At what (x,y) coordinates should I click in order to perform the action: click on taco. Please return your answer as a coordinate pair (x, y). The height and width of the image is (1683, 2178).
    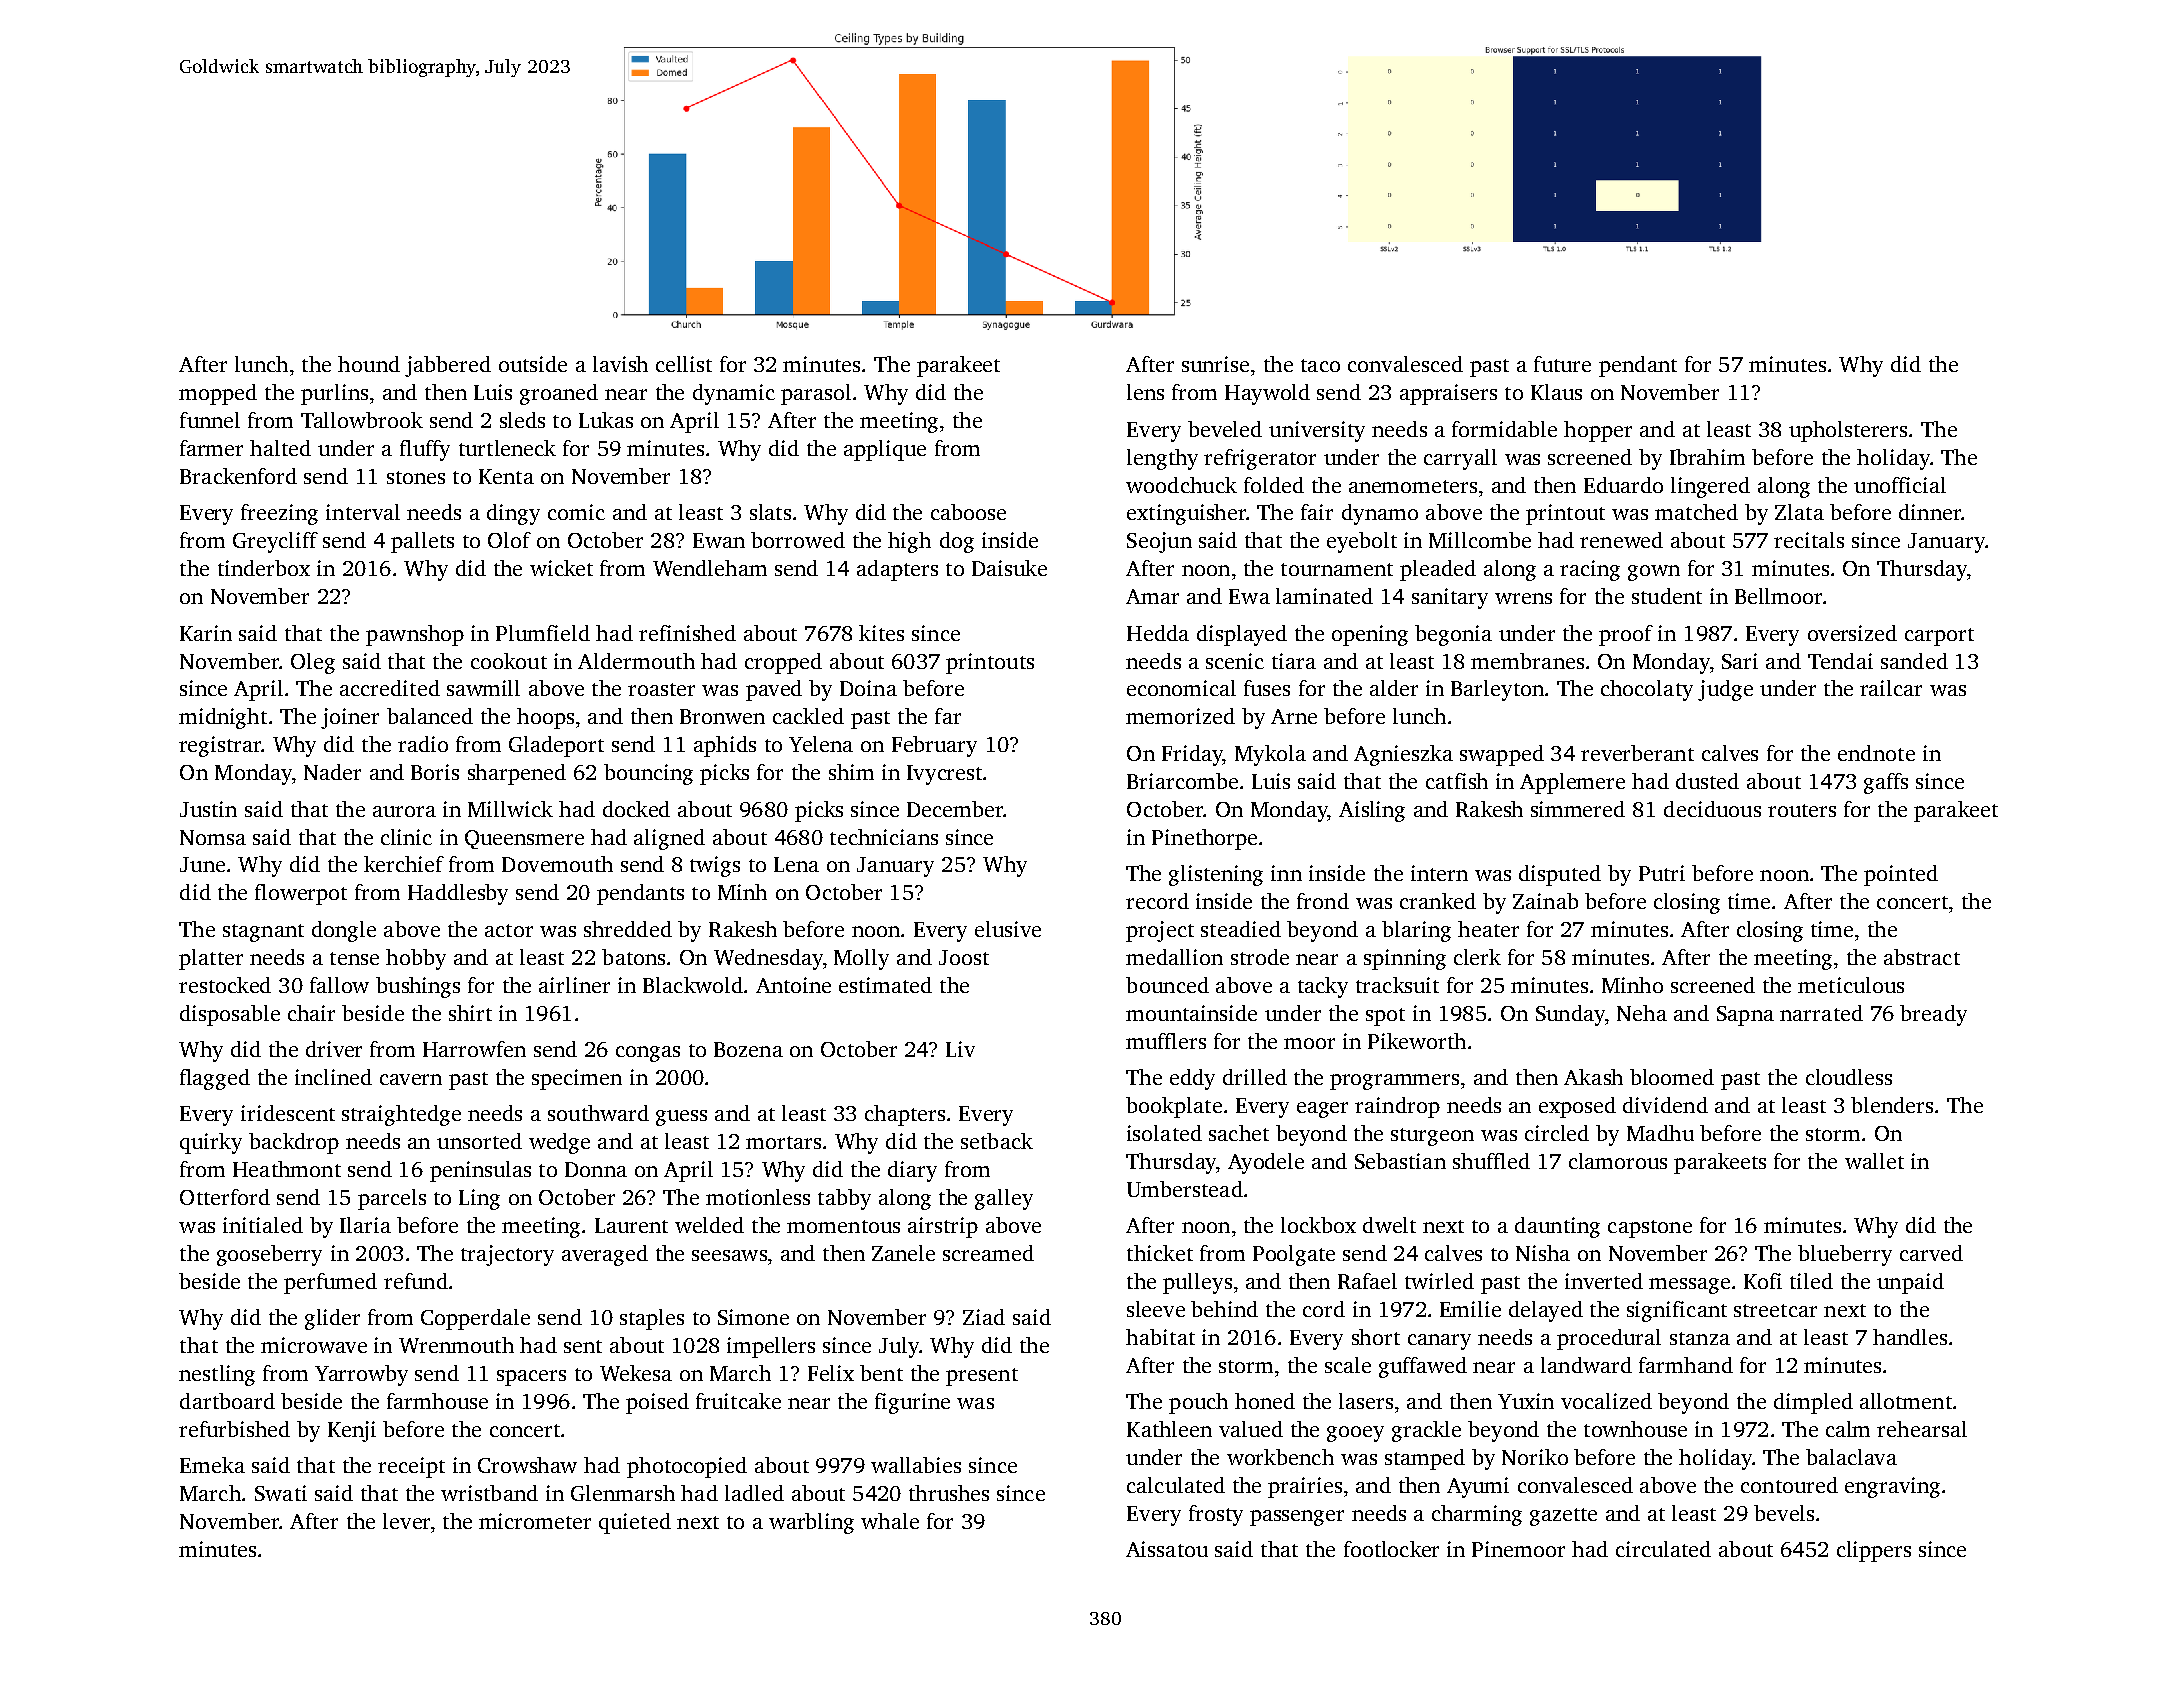
    Looking at the image, I should click on (1320, 365).
